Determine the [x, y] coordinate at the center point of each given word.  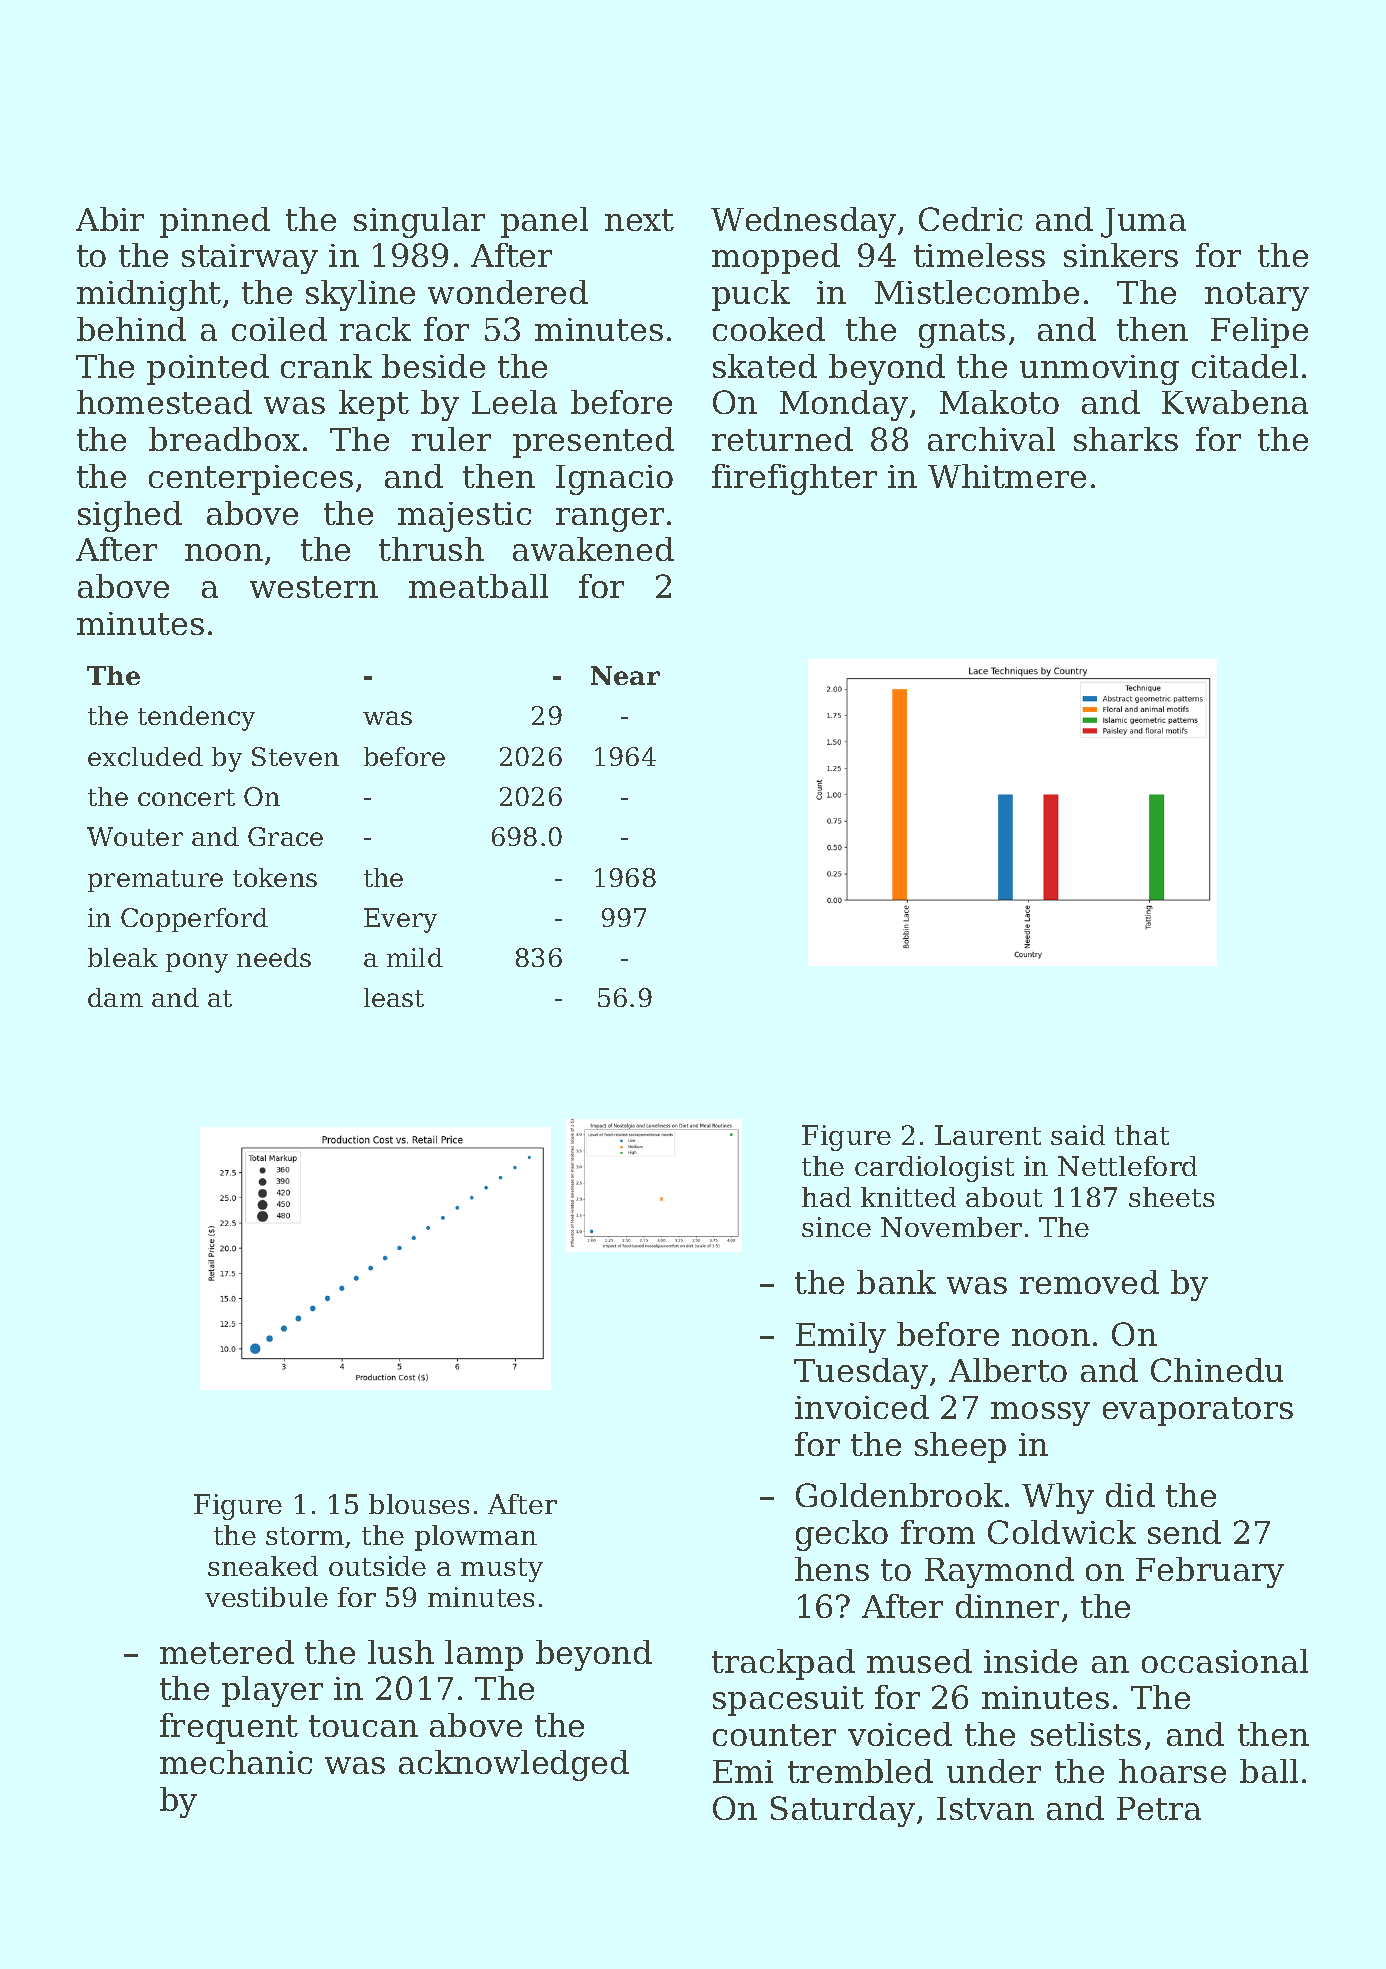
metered [227, 1652]
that [1142, 1135]
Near [625, 675]
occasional [1225, 1661]
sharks [1126, 439]
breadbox [224, 439]
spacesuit [788, 1701]
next [639, 220]
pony [197, 963]
